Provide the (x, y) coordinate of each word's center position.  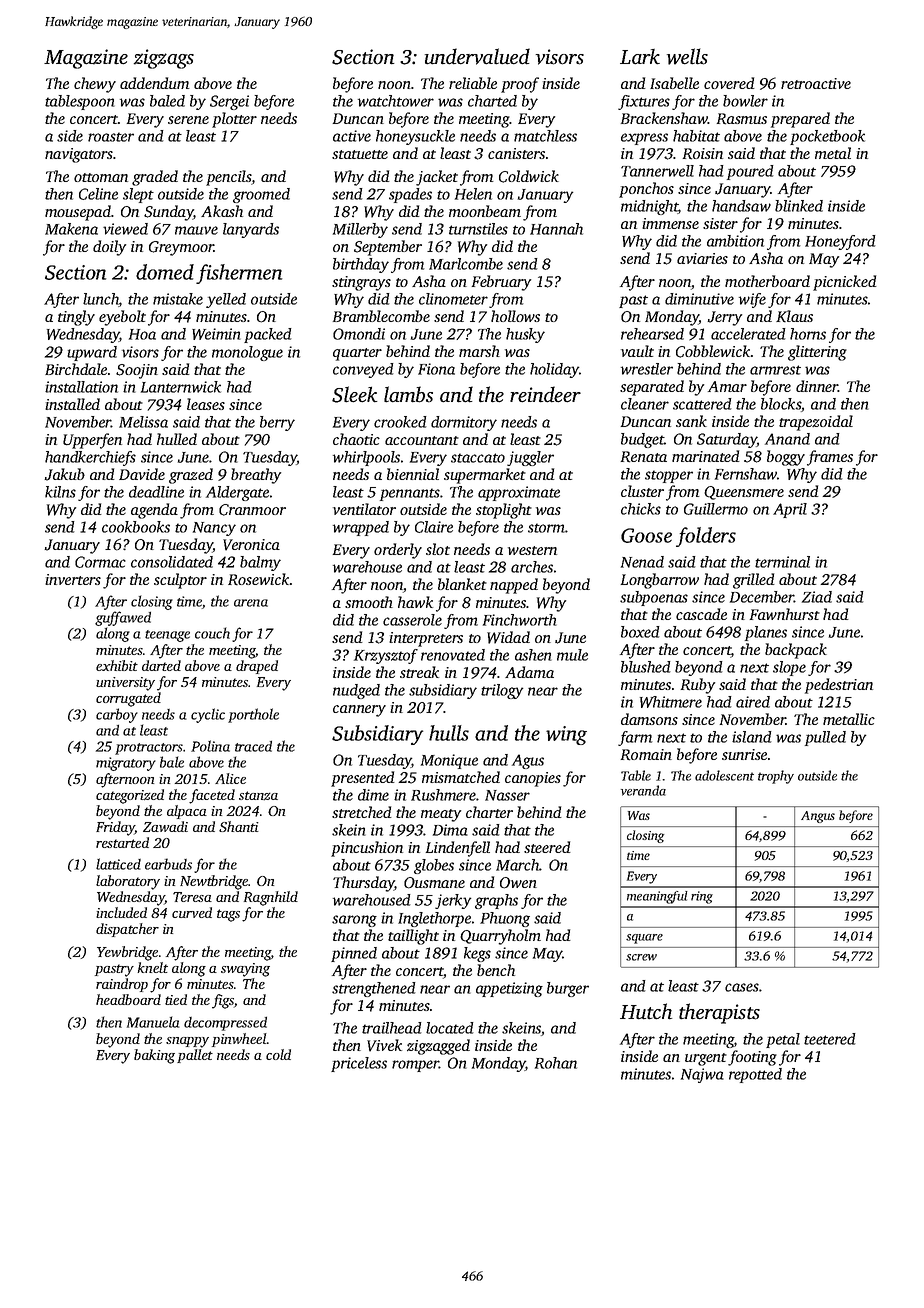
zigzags (164, 59)
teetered (830, 1039)
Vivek (384, 1045)
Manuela (153, 1022)
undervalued (477, 56)
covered (729, 83)
